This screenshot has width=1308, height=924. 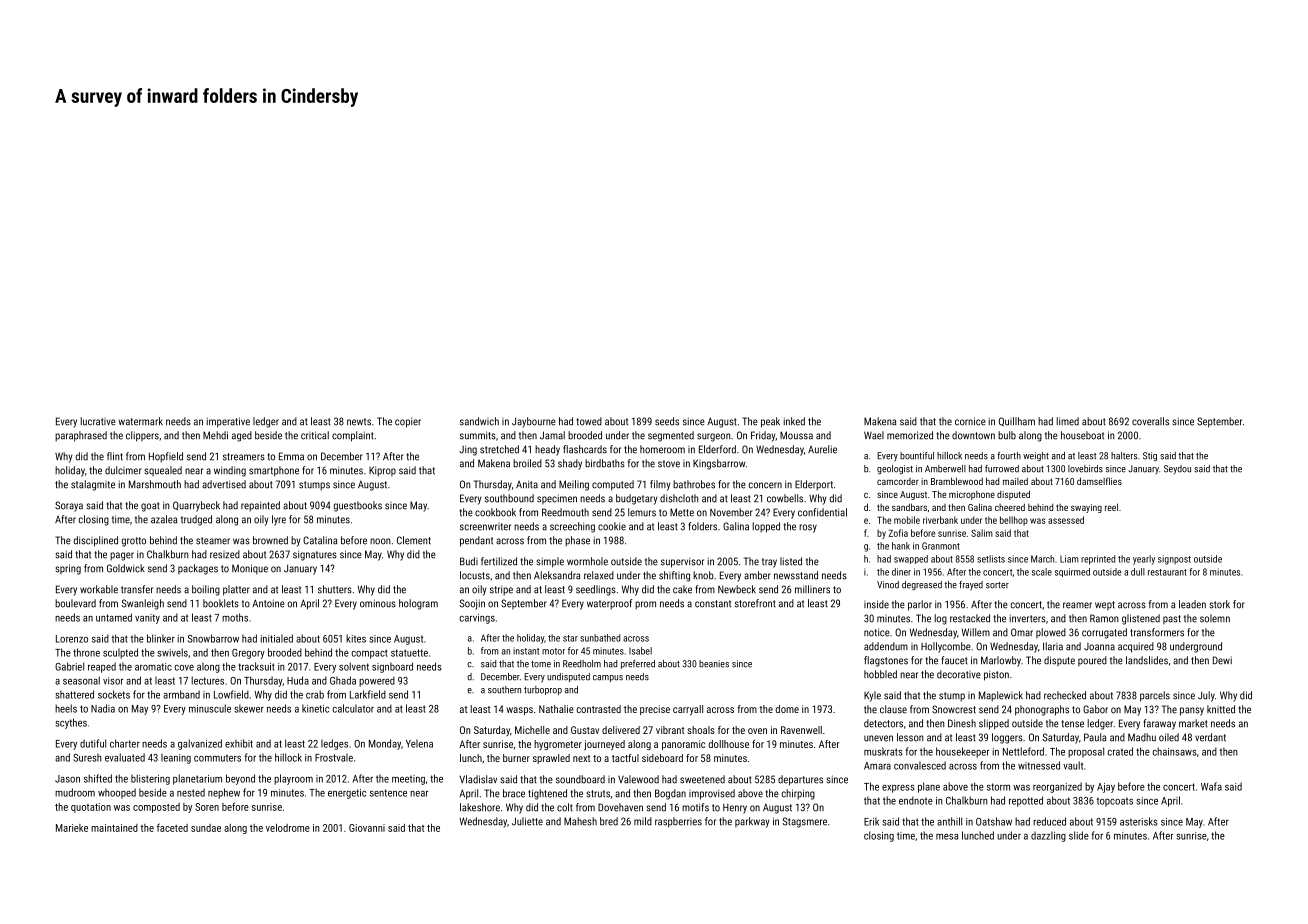 What do you see at coordinates (1082, 435) in the screenshot?
I see `houseboat` at bounding box center [1082, 435].
